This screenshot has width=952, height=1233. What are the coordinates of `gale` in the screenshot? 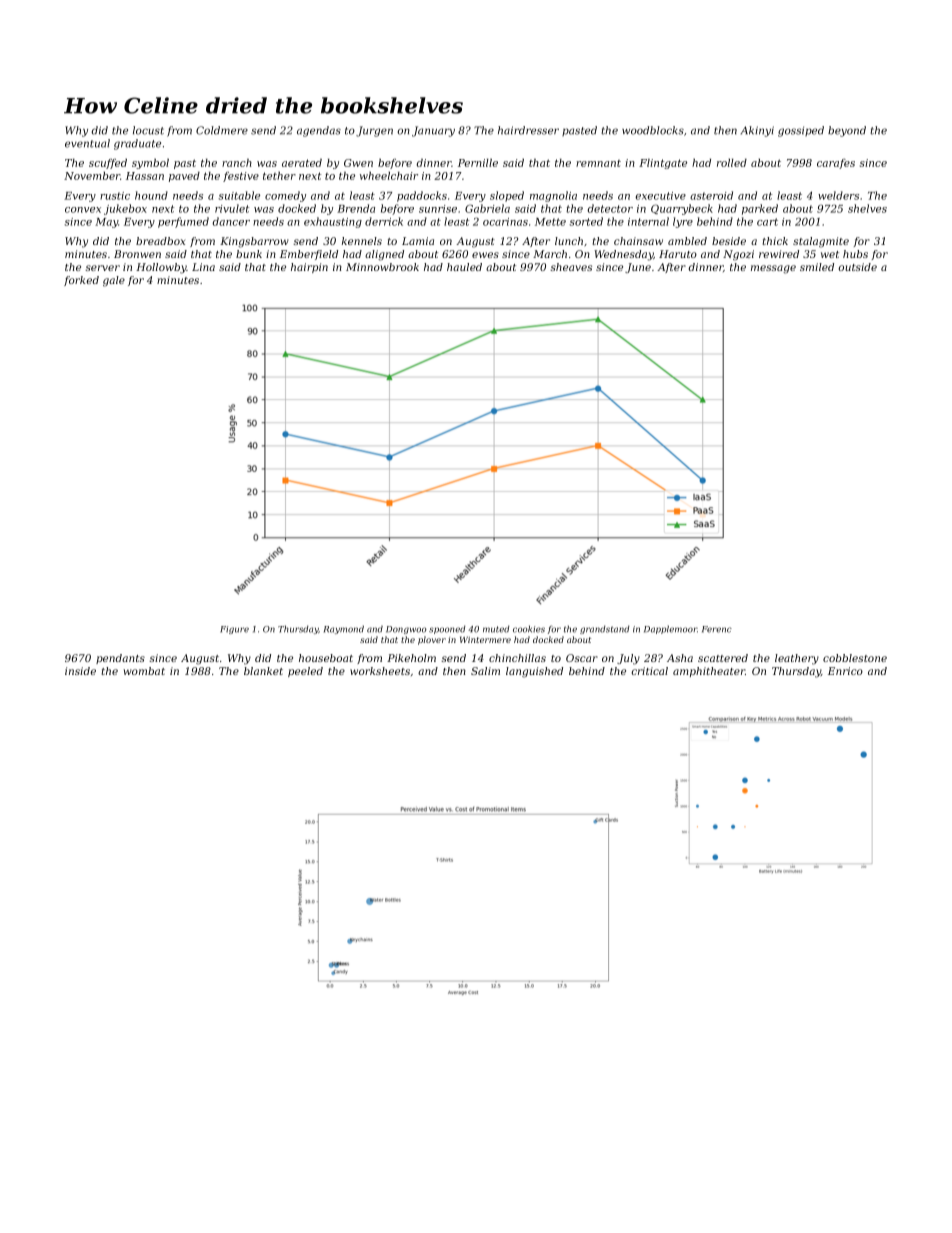 It's located at (114, 281).
